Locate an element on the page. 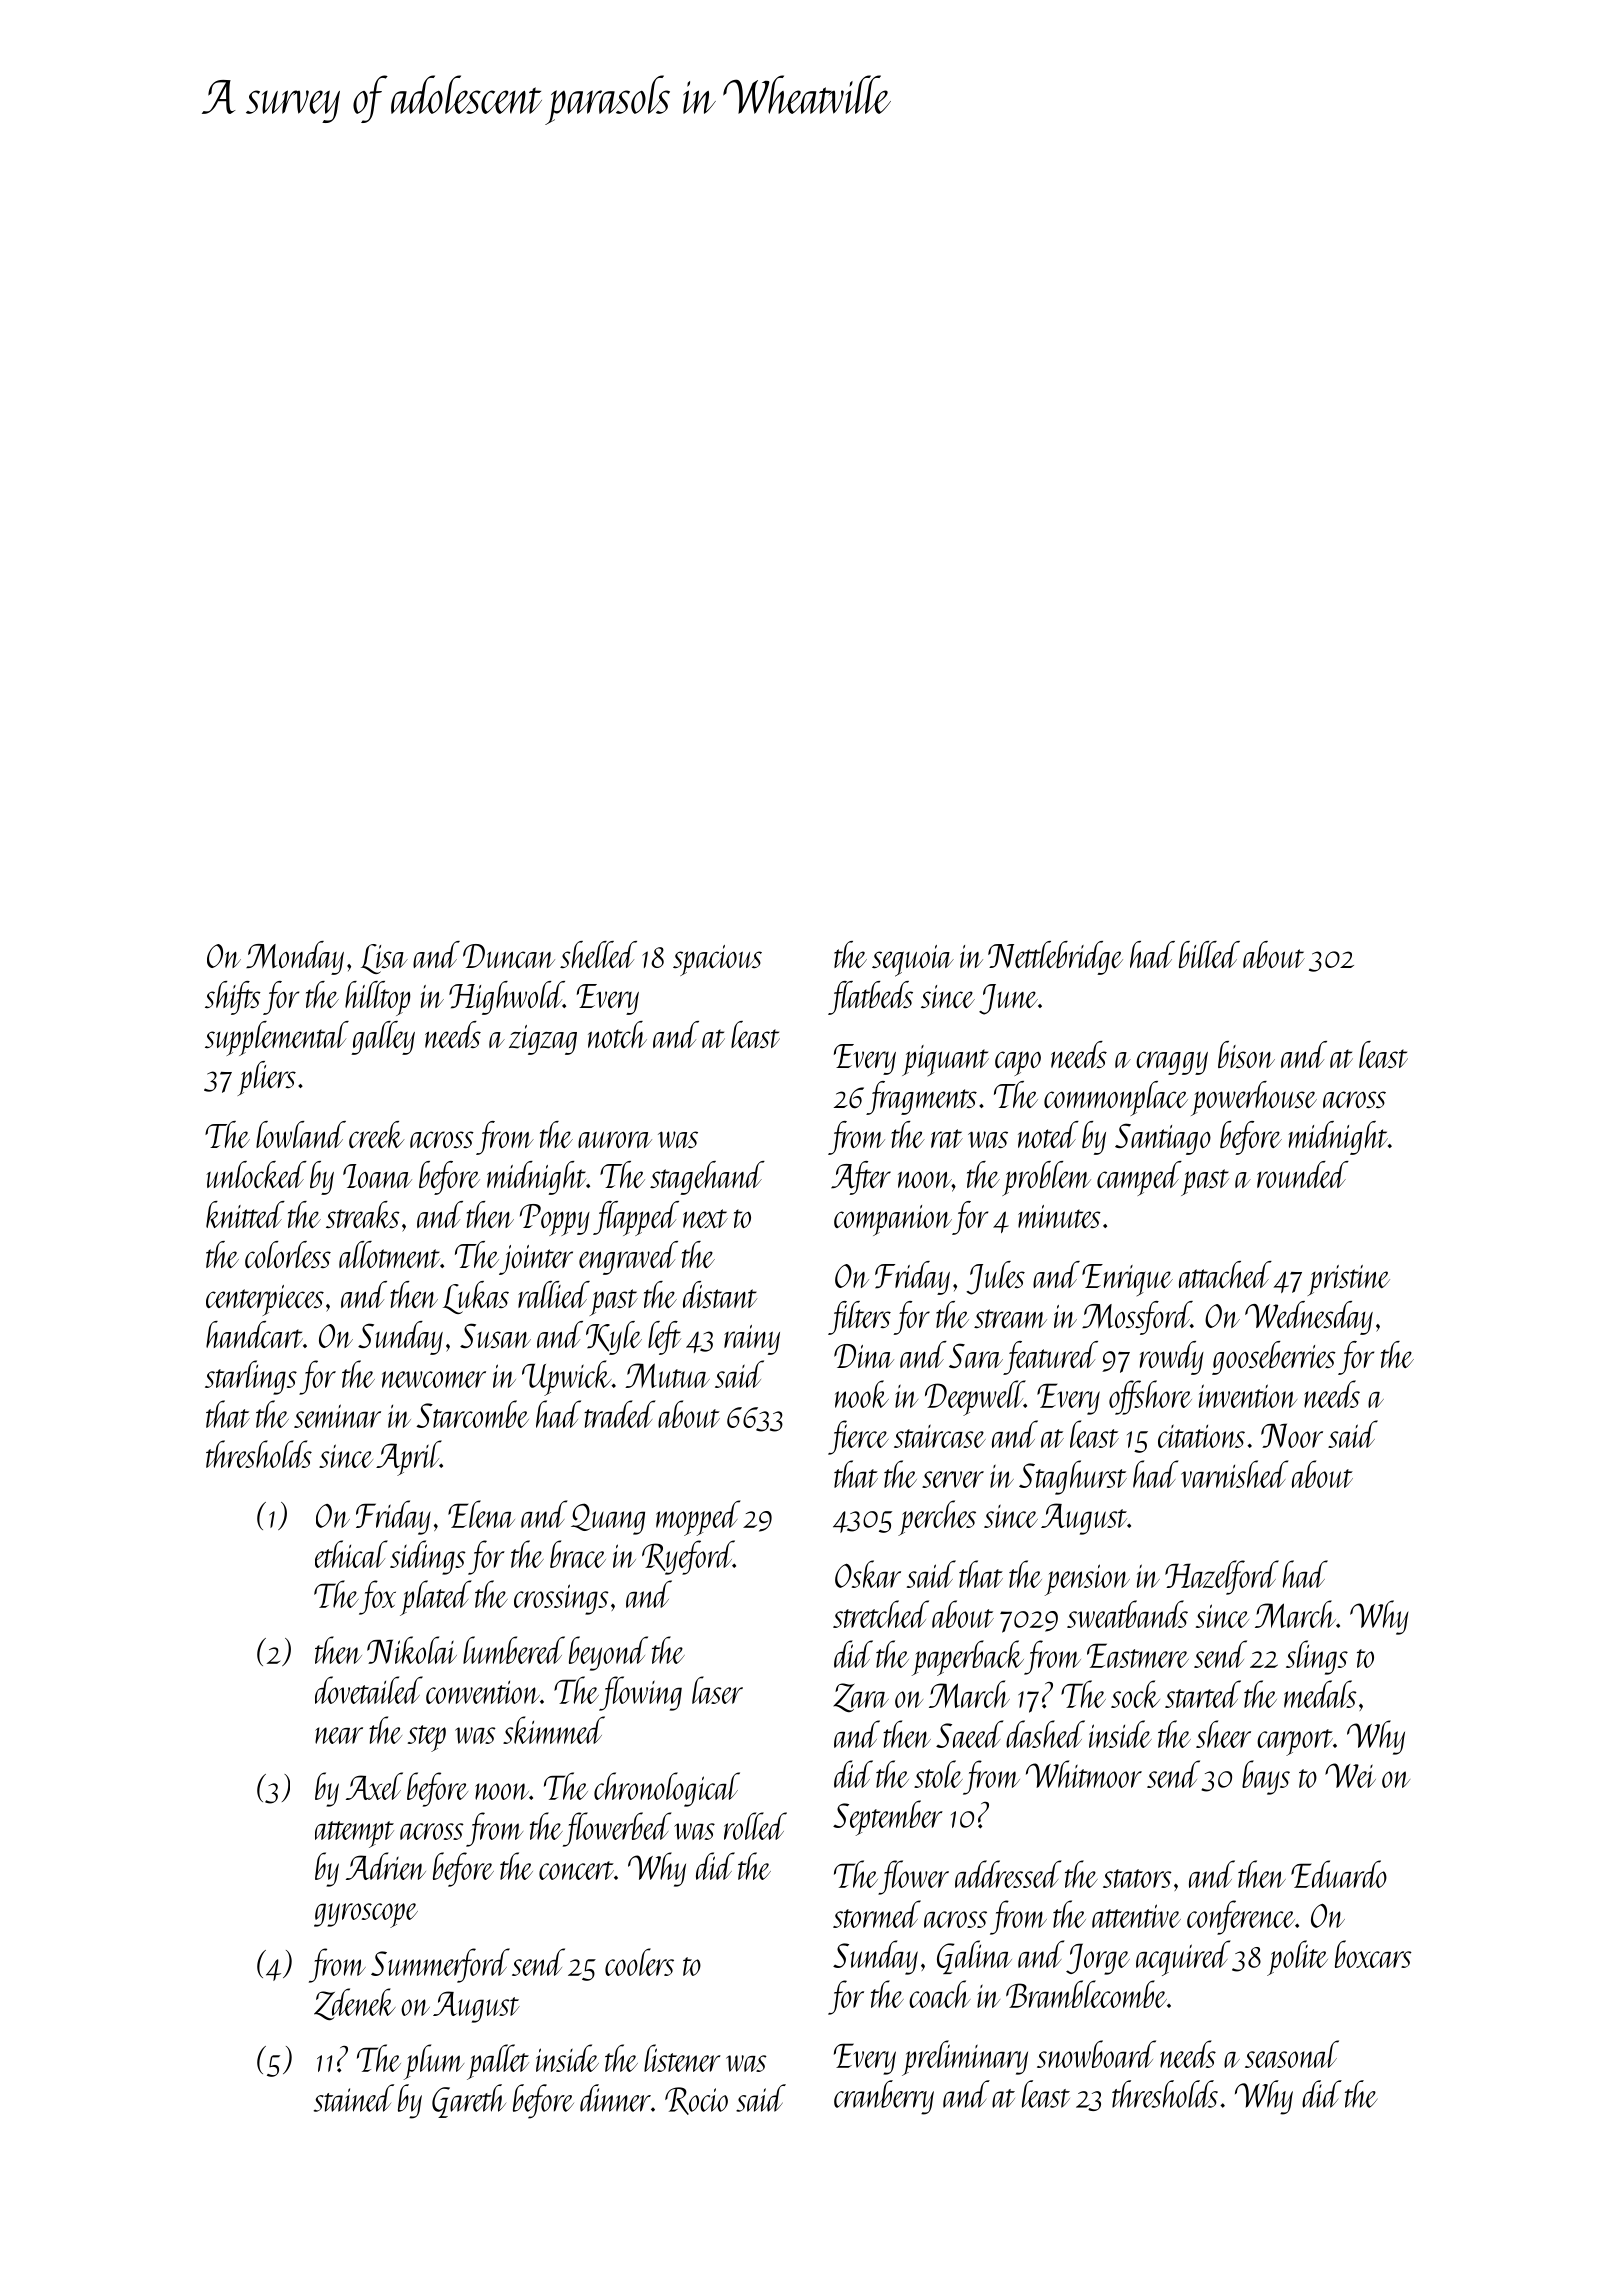  Axel is located at coordinates (374, 1786).
